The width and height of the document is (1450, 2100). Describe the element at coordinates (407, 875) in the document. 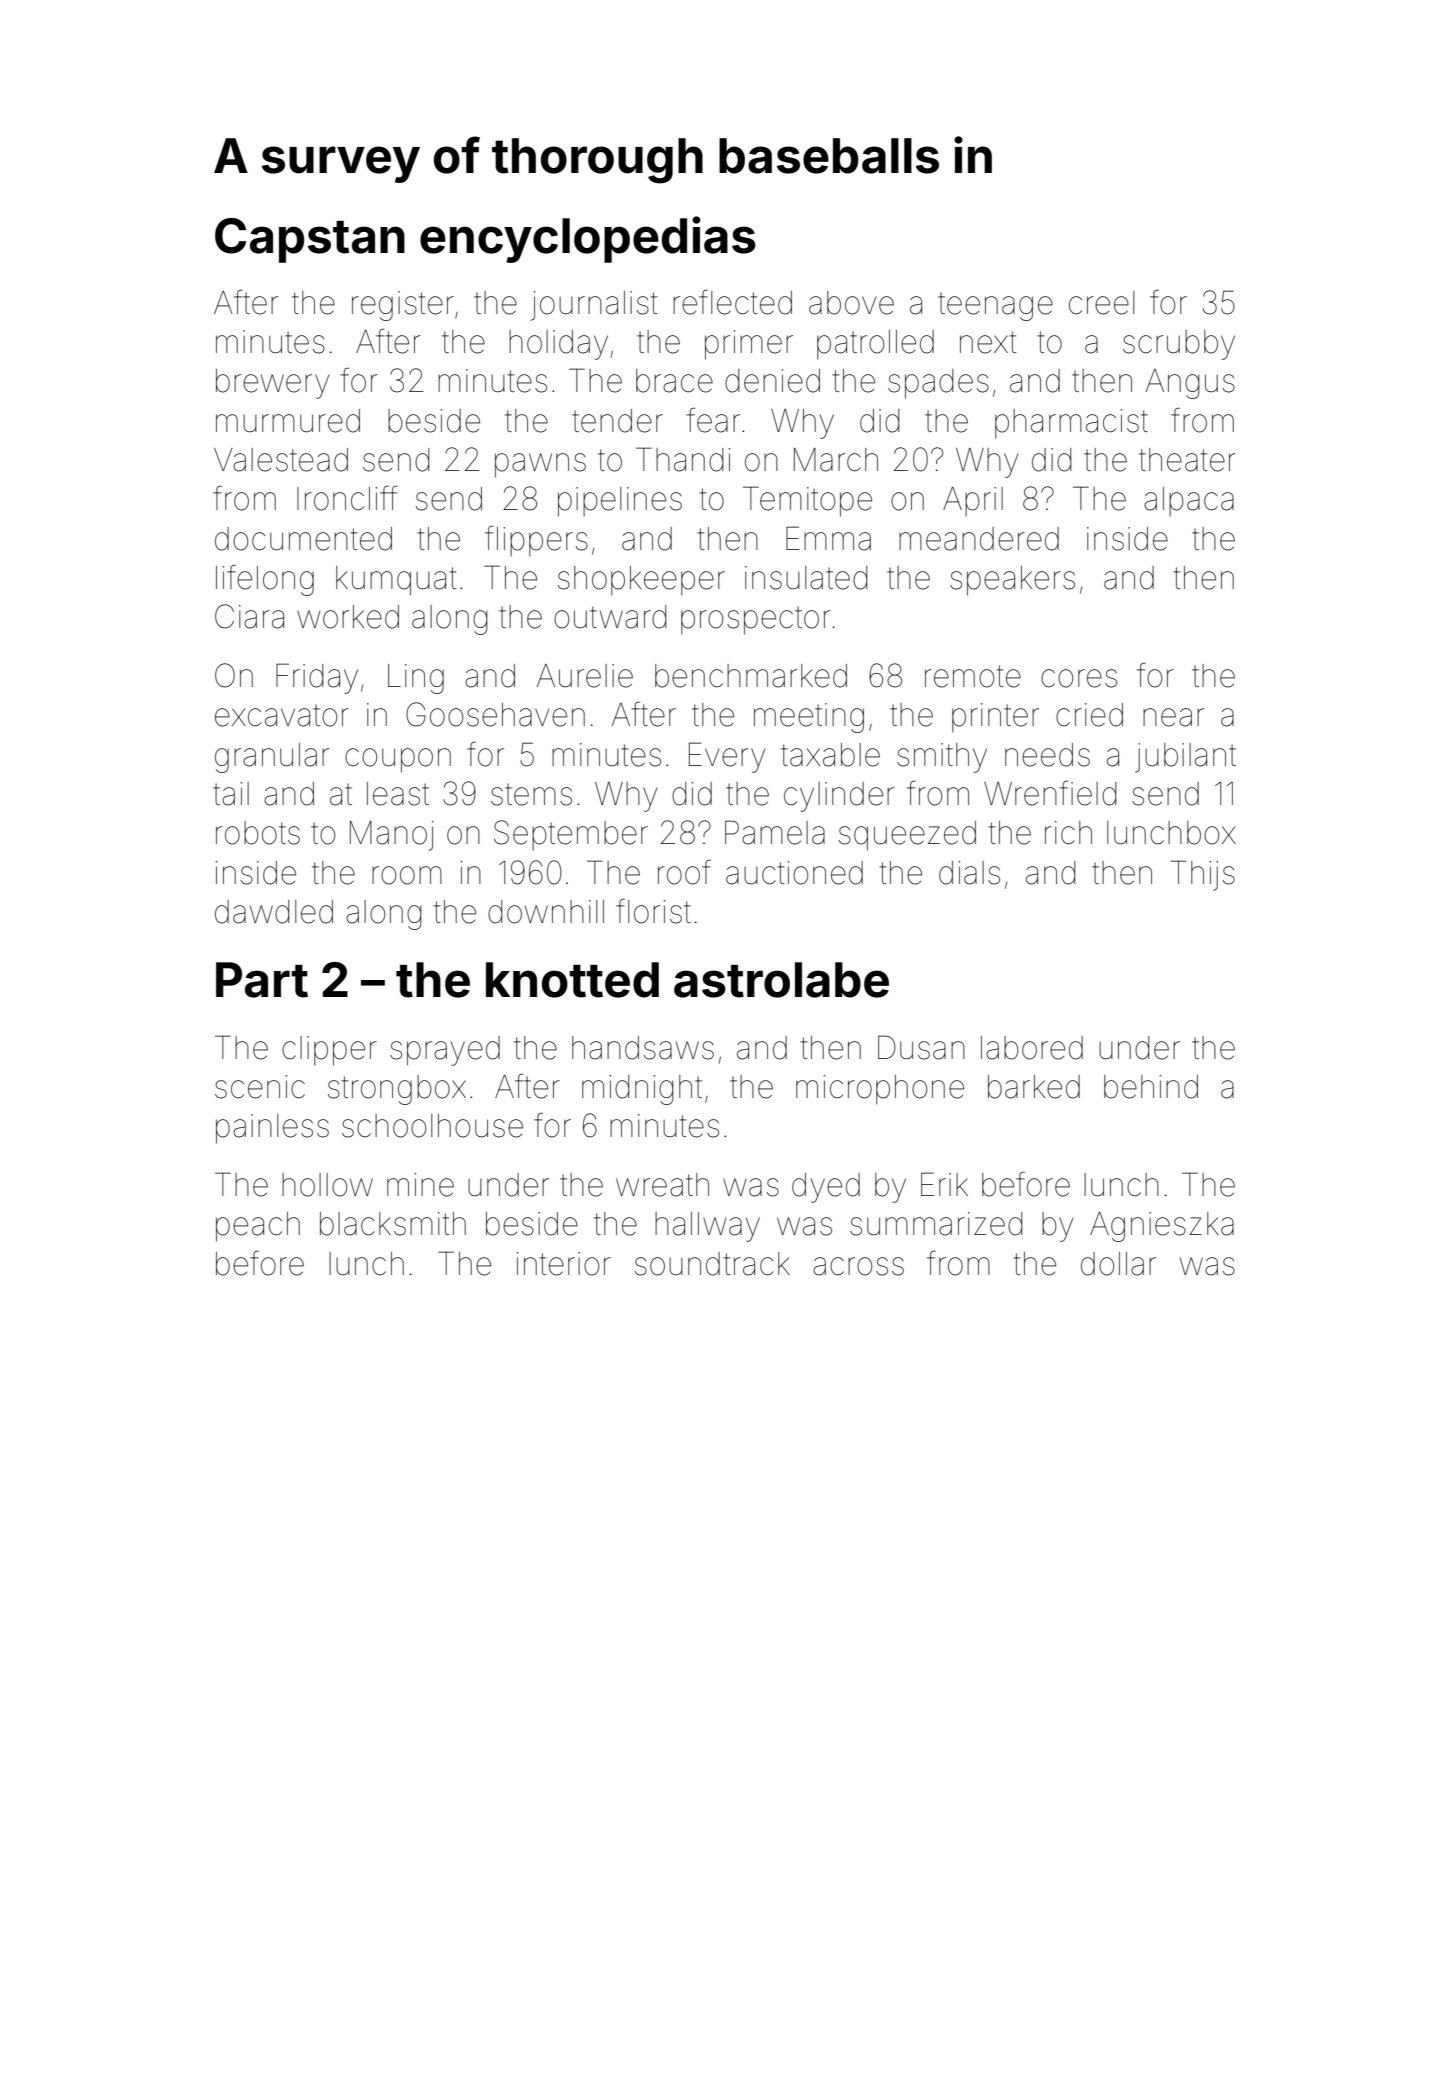

I see `room` at that location.
